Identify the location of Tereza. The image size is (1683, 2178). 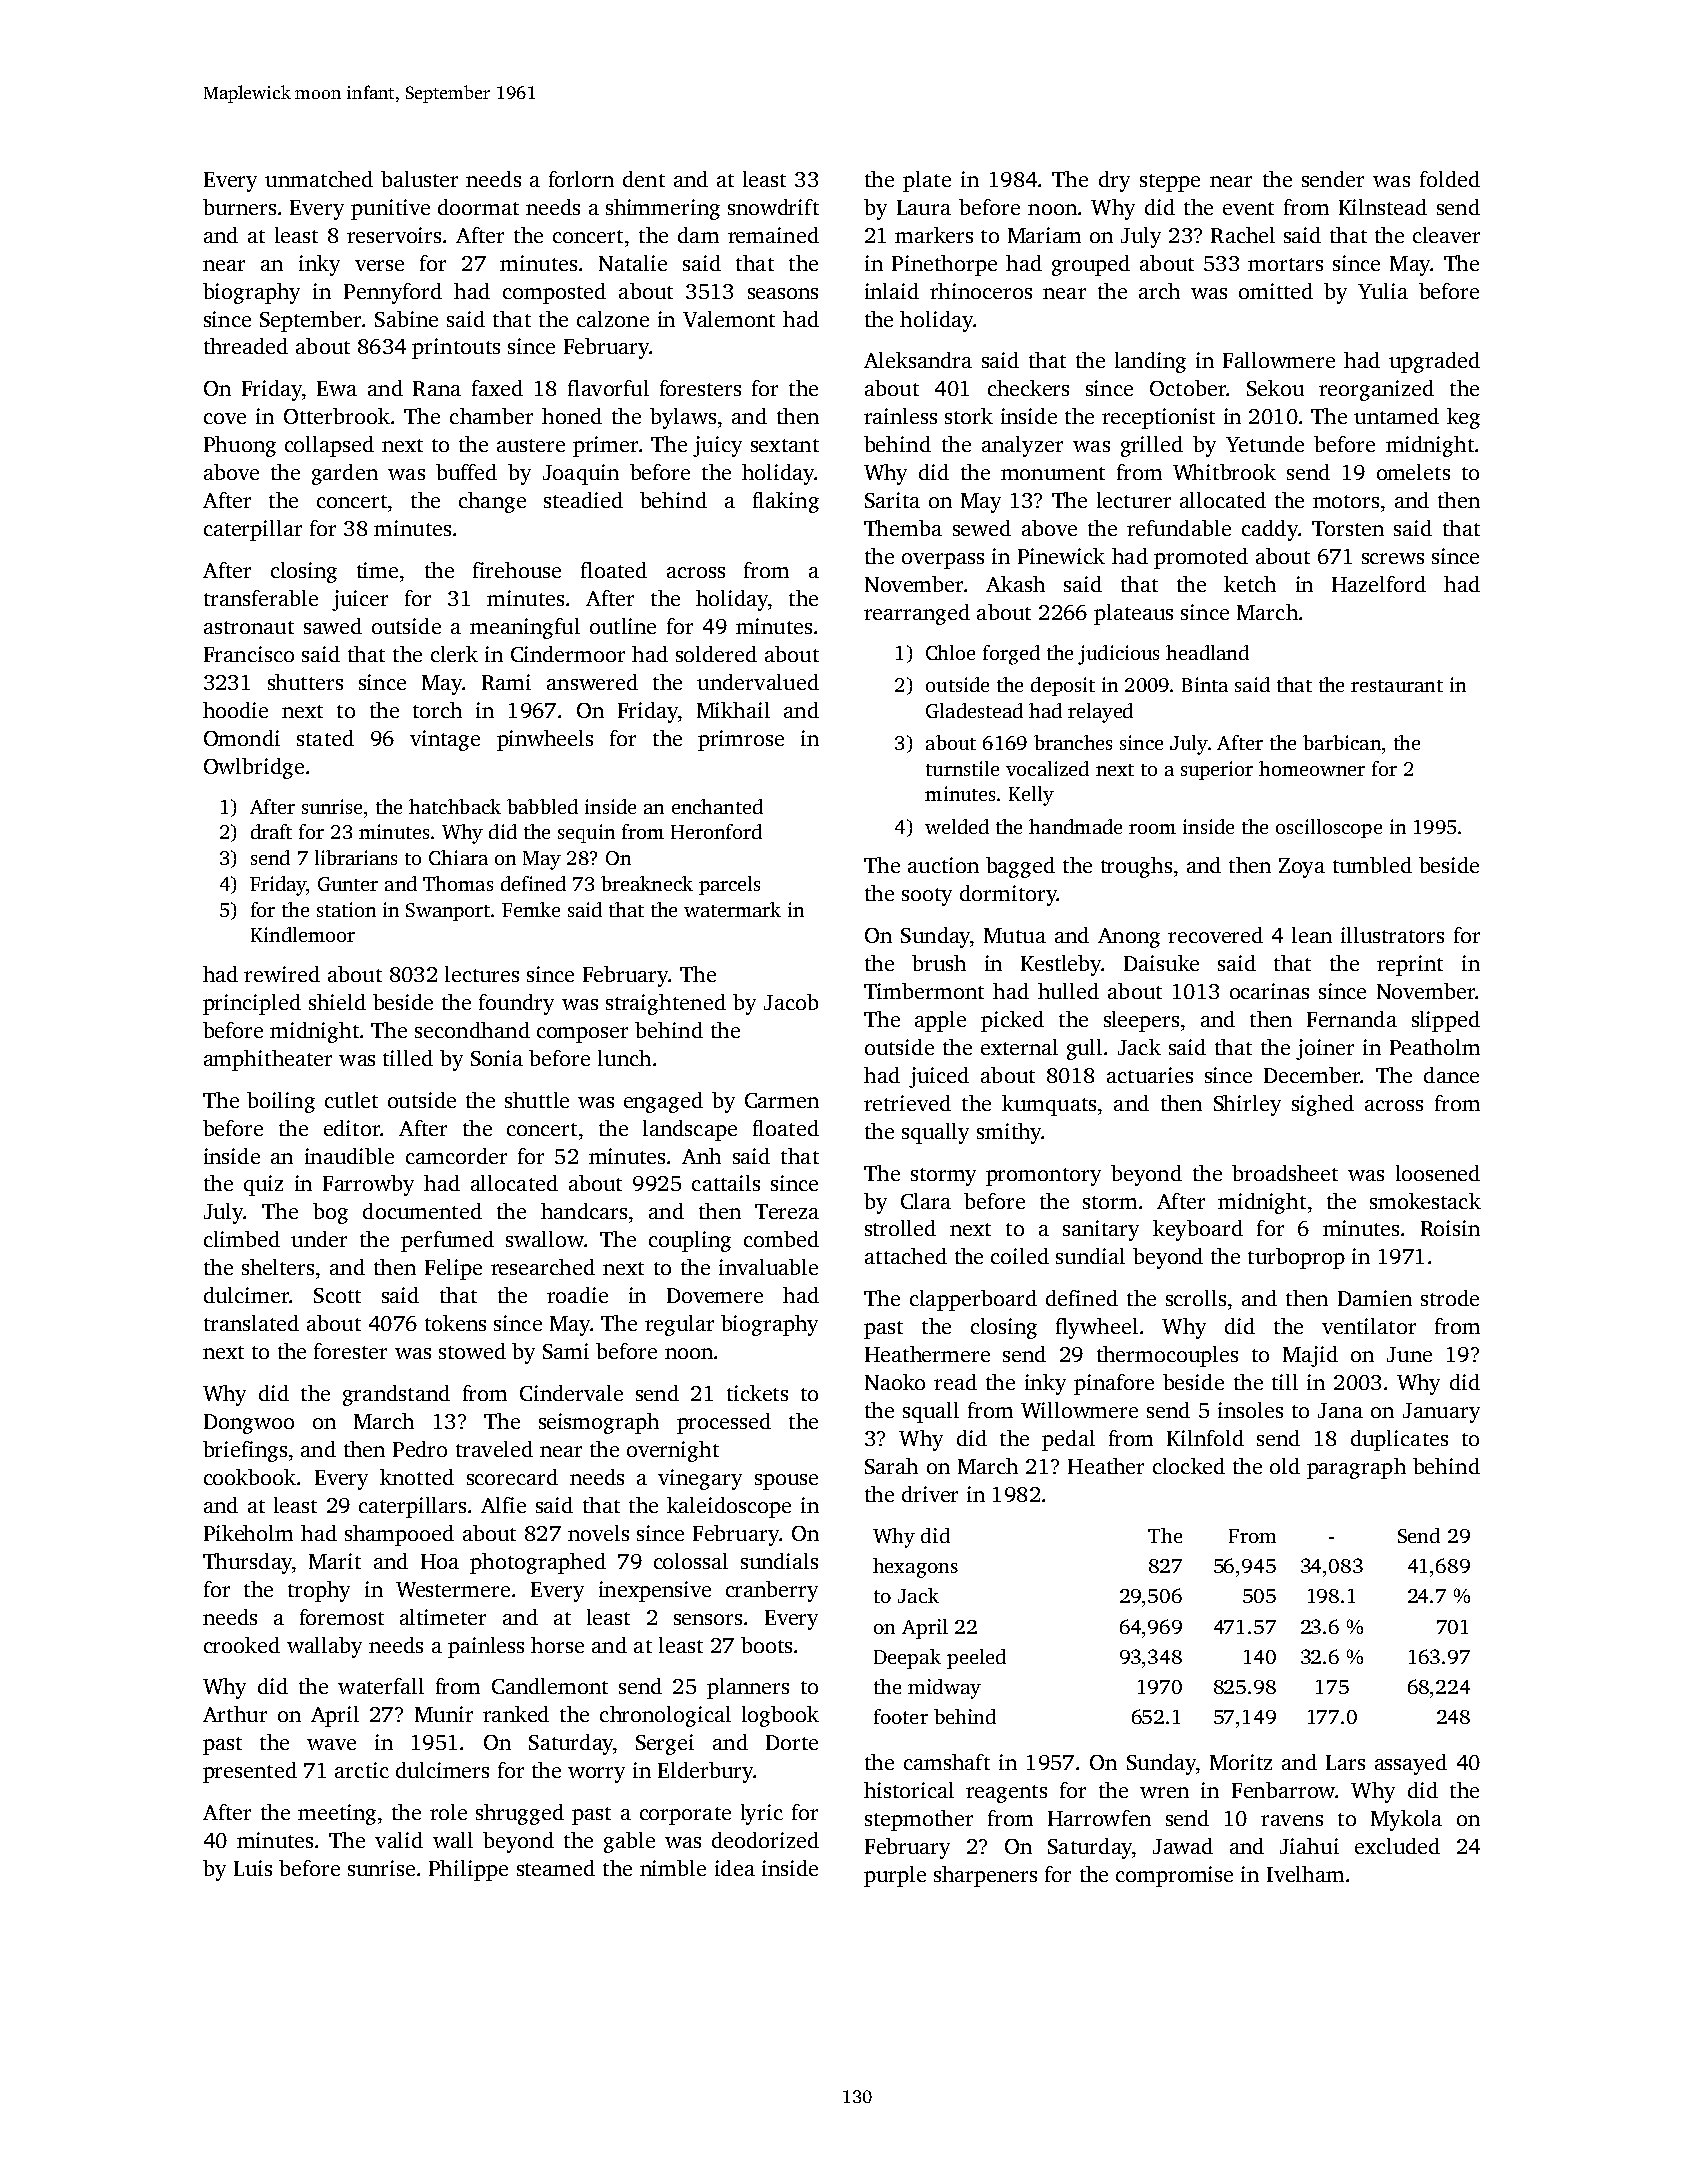
(787, 1211).
